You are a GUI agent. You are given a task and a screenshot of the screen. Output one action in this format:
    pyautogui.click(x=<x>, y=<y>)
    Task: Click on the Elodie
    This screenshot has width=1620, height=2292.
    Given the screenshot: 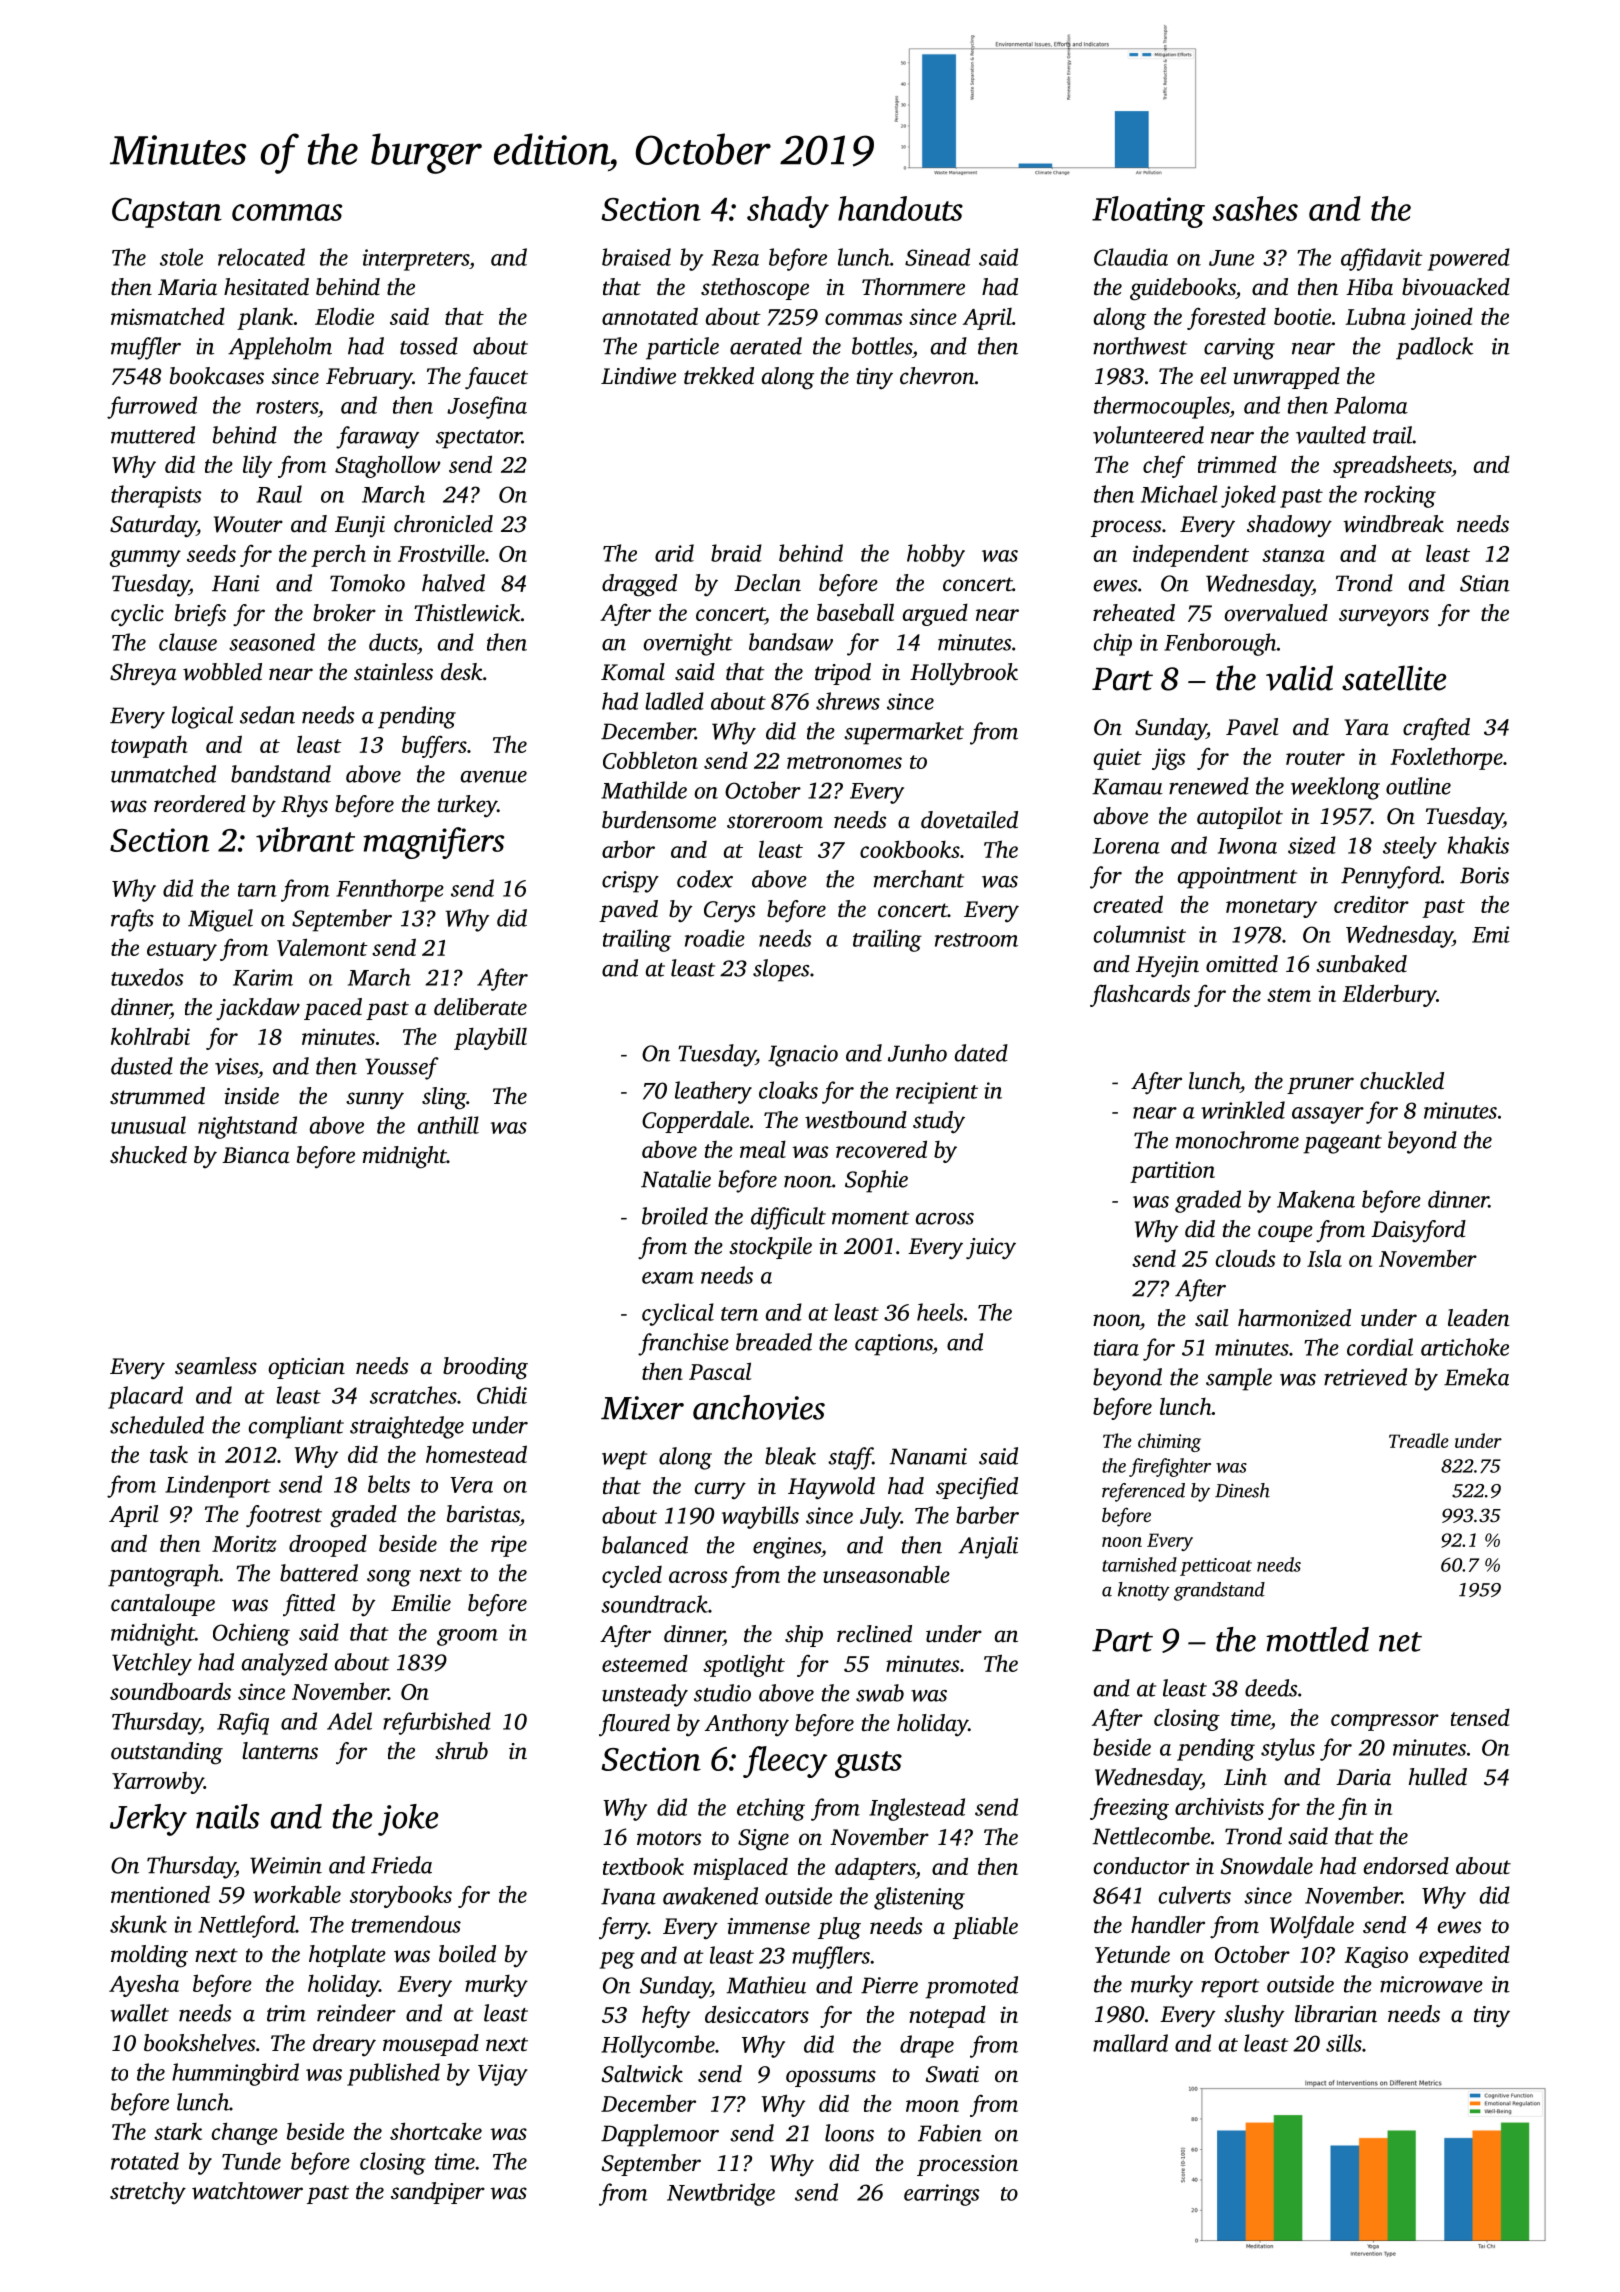 What is the action you would take?
    pyautogui.click(x=344, y=316)
